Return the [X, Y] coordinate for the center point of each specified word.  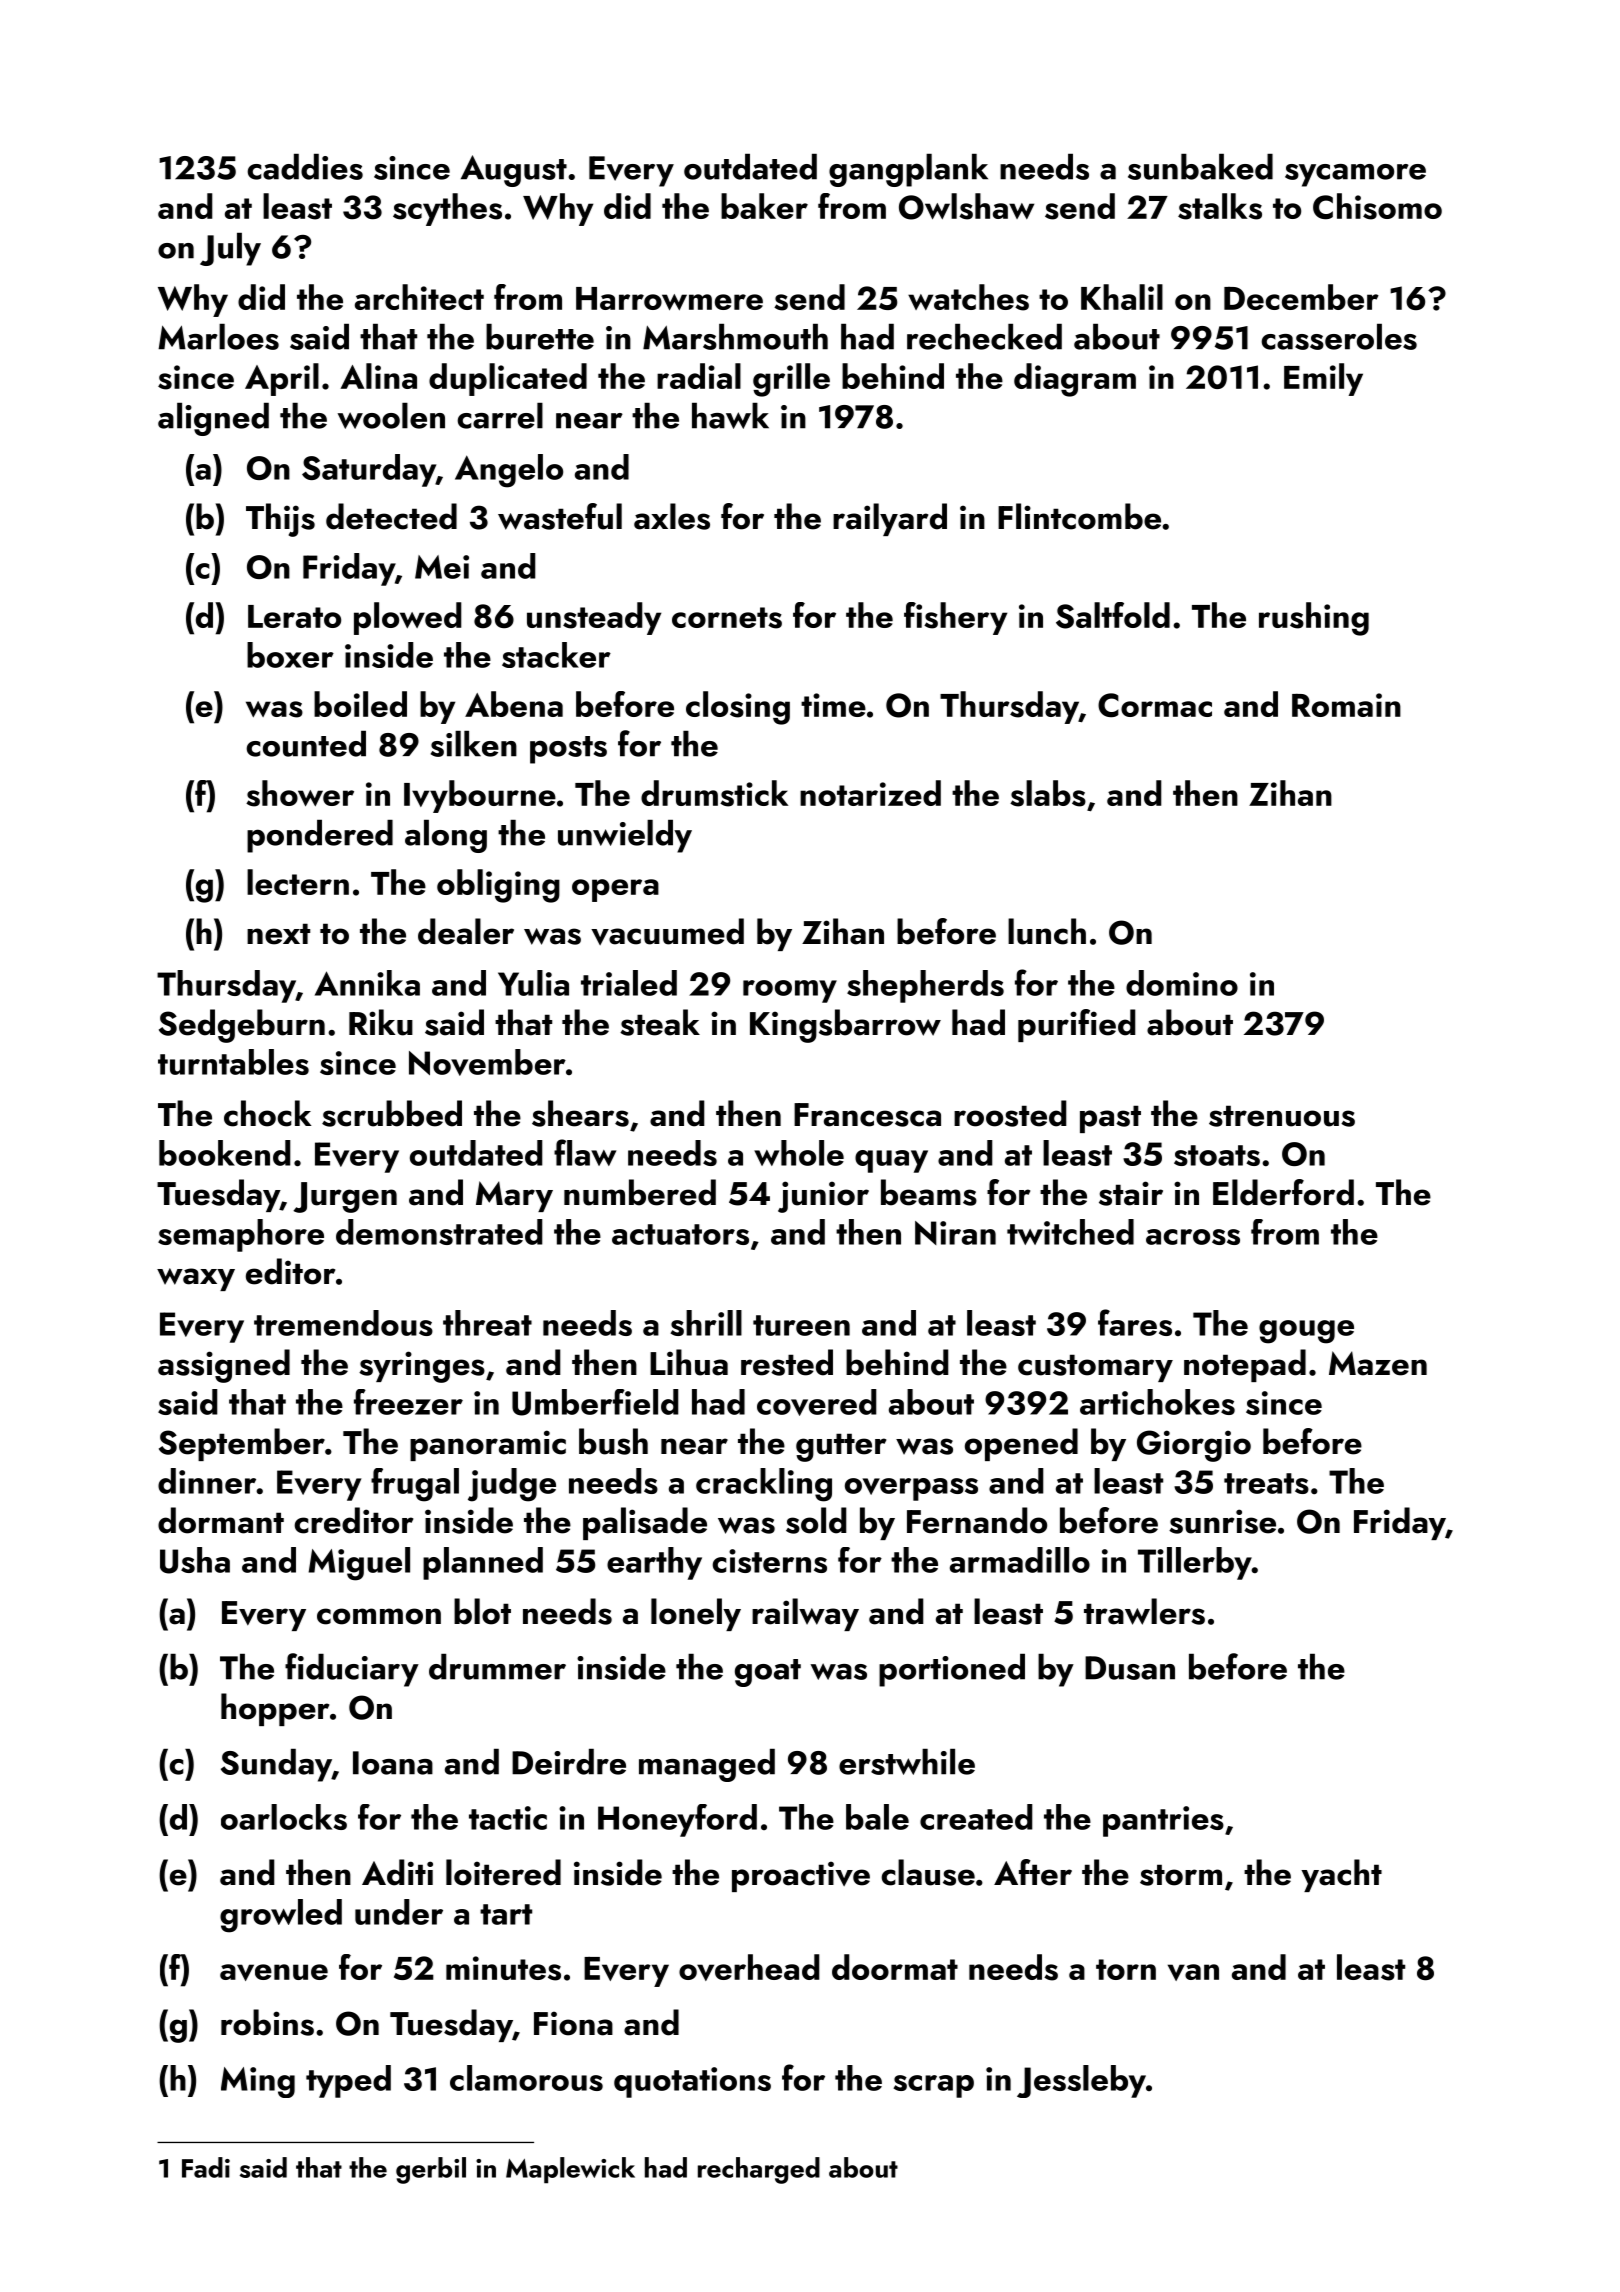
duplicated [508, 379]
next [278, 934]
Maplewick [570, 2170]
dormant [221, 1520]
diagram [1075, 380]
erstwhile [907, 1762]
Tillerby [1195, 1563]
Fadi [206, 2167]
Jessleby [1081, 2081]
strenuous [1282, 1116]
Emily [1323, 379]
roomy [790, 991]
